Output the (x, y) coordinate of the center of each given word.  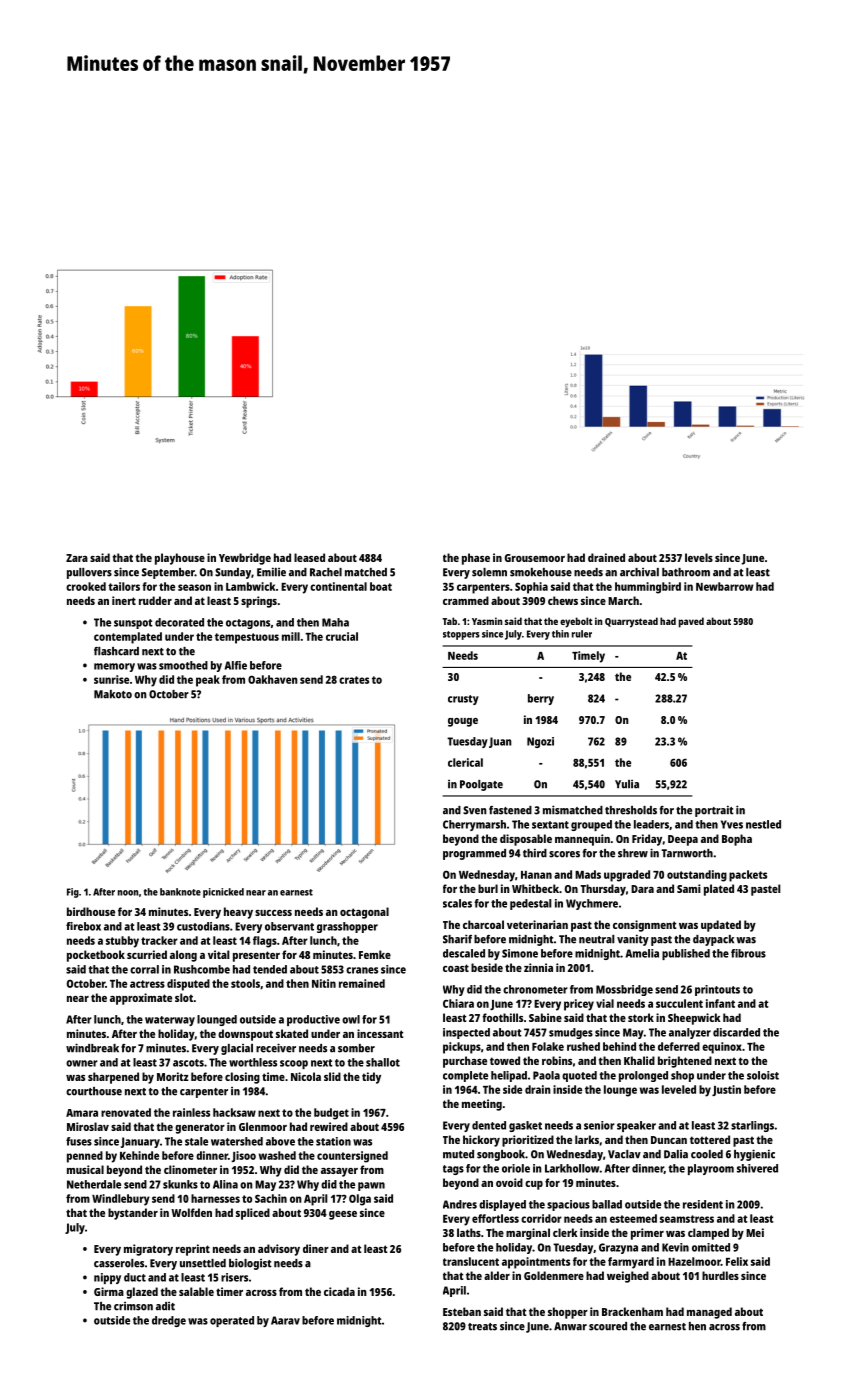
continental (338, 586)
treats (482, 1327)
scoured (608, 1326)
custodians (203, 926)
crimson (133, 1306)
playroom (711, 1169)
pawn (371, 1186)
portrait (714, 811)
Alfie (236, 665)
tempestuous (247, 638)
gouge (463, 722)
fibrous (748, 953)
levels (699, 557)
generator (200, 1128)
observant (289, 926)
